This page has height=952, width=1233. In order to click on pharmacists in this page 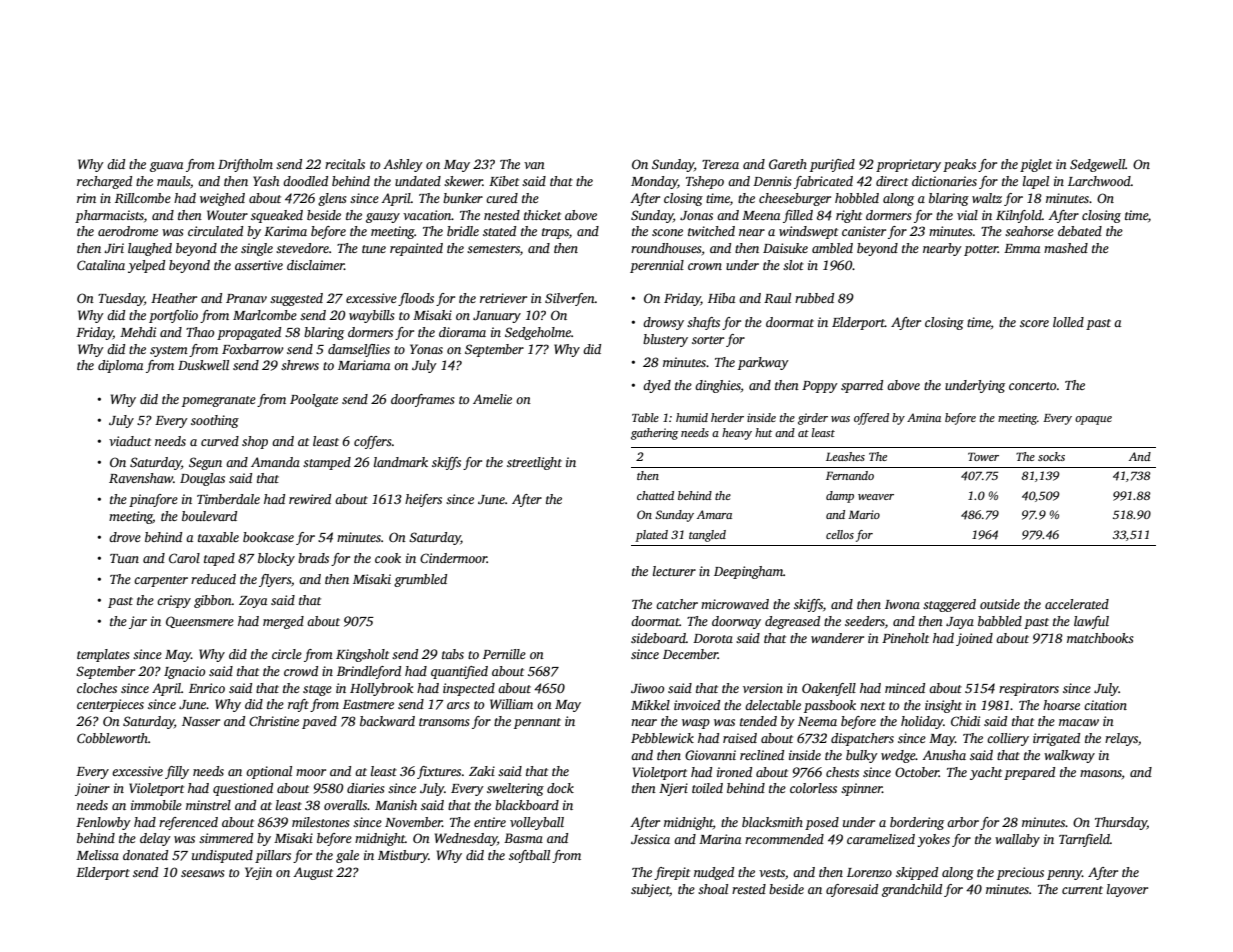, I will do `click(109, 216)`.
